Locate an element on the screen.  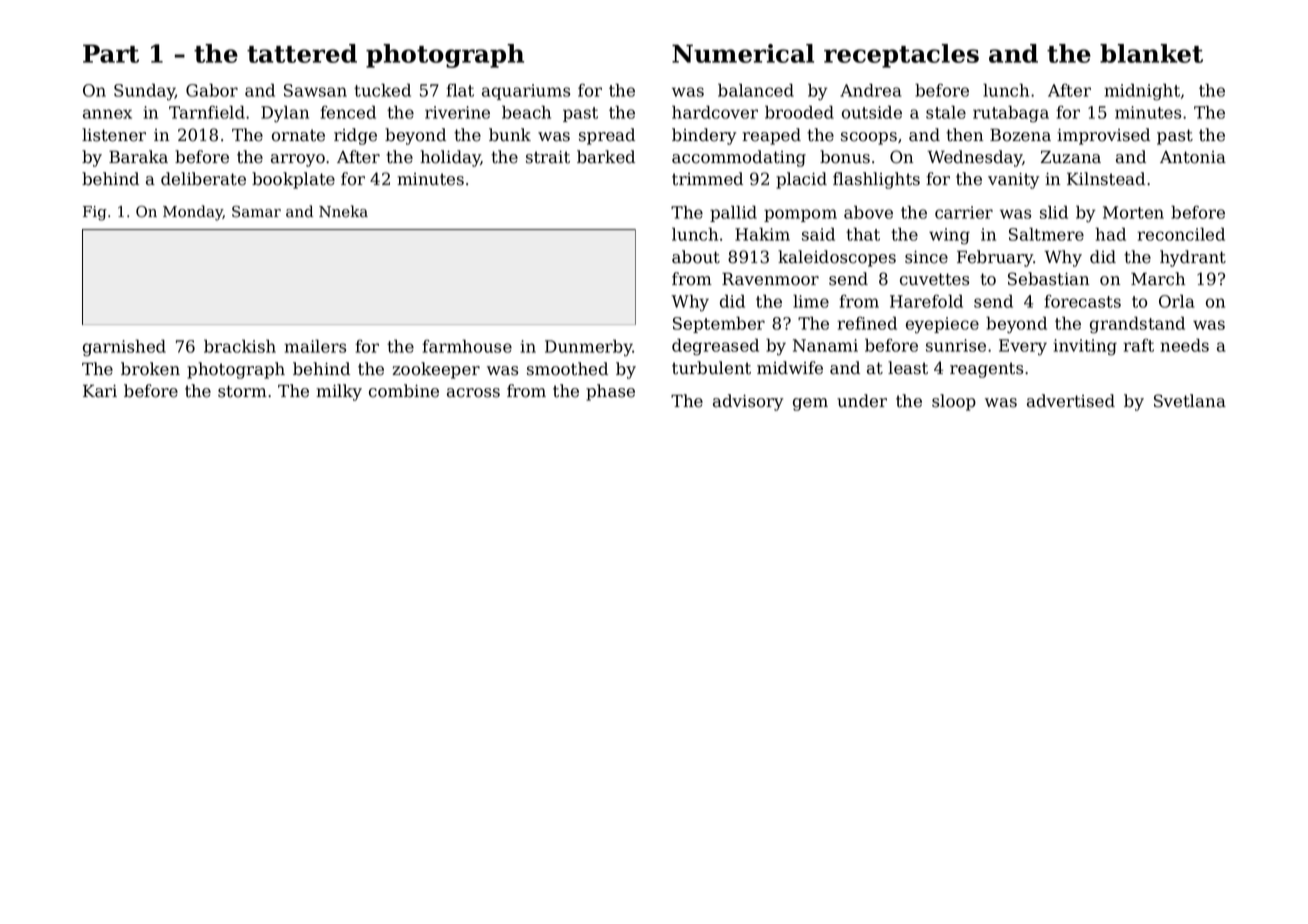
barked is located at coordinates (606, 157).
